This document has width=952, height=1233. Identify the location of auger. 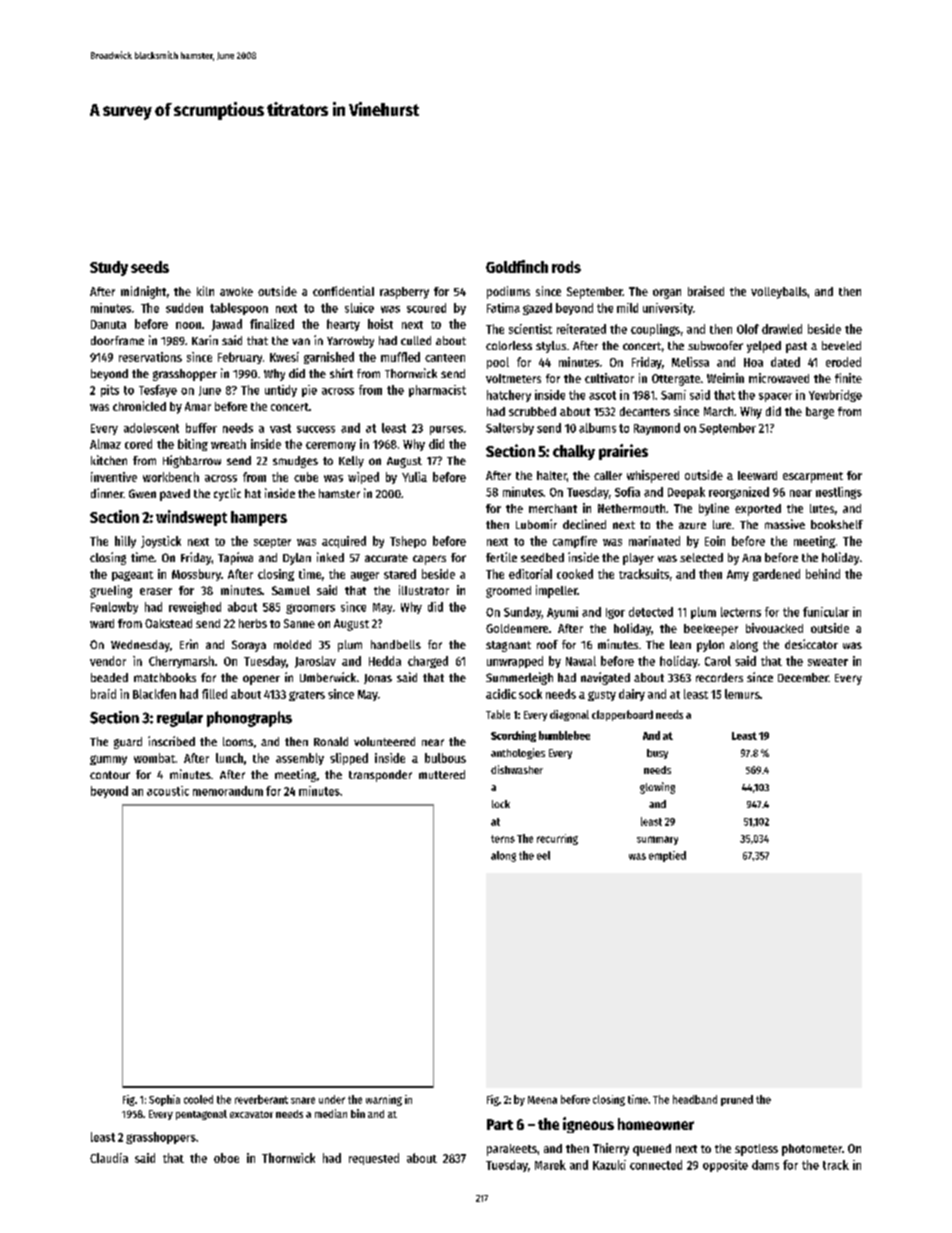
(365, 576).
